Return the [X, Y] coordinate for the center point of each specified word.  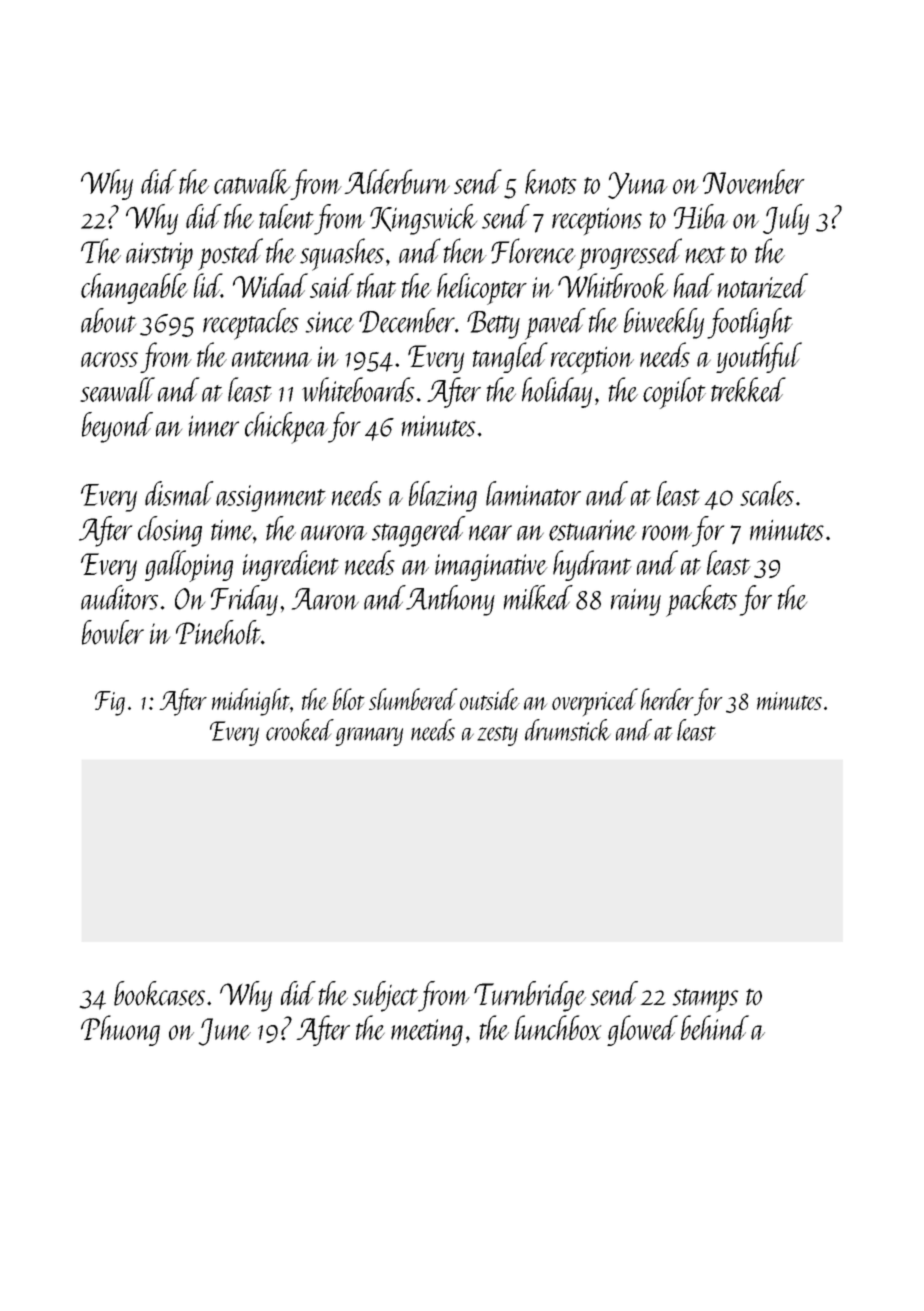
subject [385, 996]
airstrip [159, 256]
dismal [179, 493]
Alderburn [397, 181]
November [753, 181]
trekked [748, 389]
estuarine [593, 530]
